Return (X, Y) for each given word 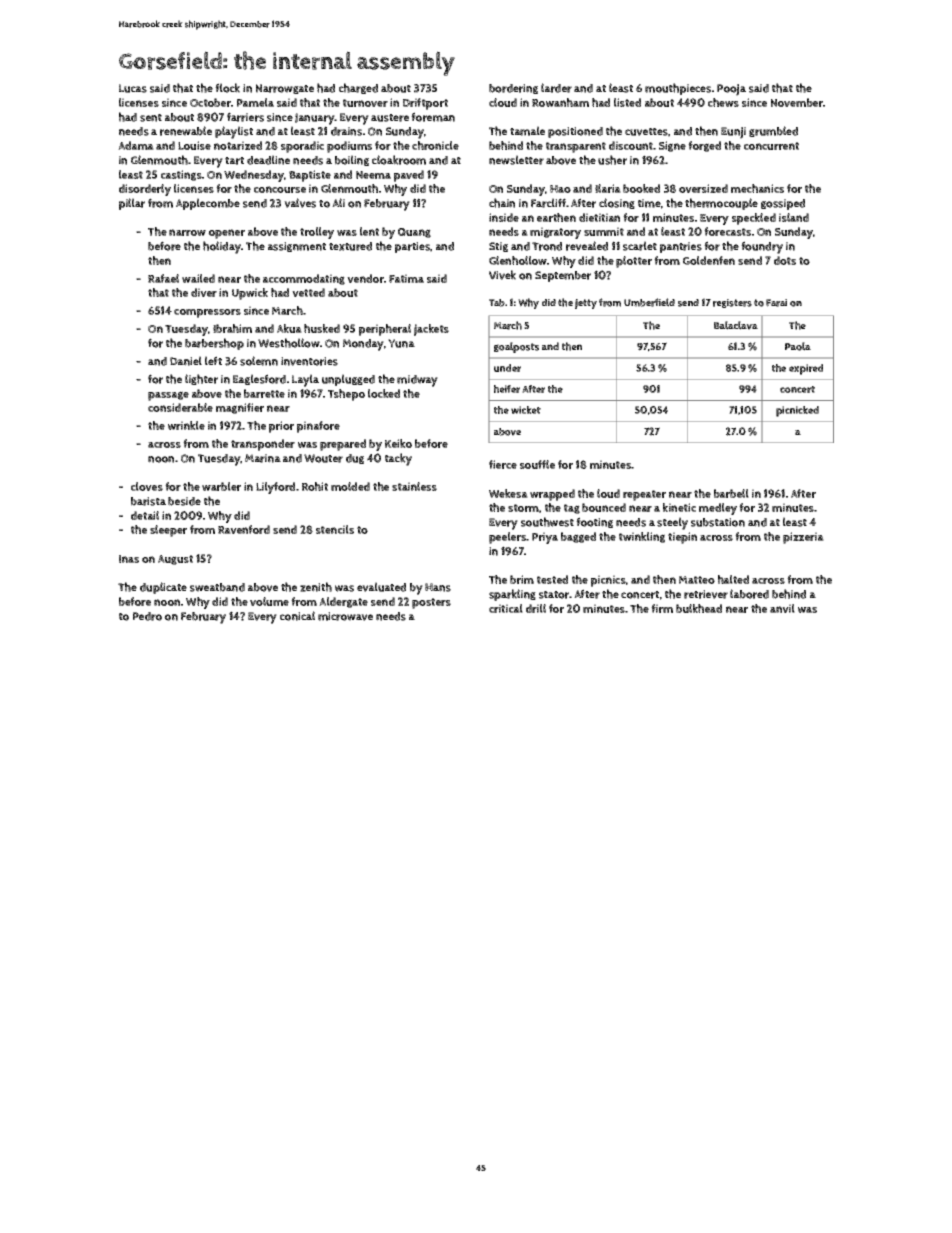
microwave (345, 616)
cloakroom (399, 160)
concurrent (771, 146)
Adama (136, 145)
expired (806, 369)
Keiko (398, 443)
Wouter (323, 458)
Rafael (163, 278)
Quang (414, 233)
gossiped (783, 204)
